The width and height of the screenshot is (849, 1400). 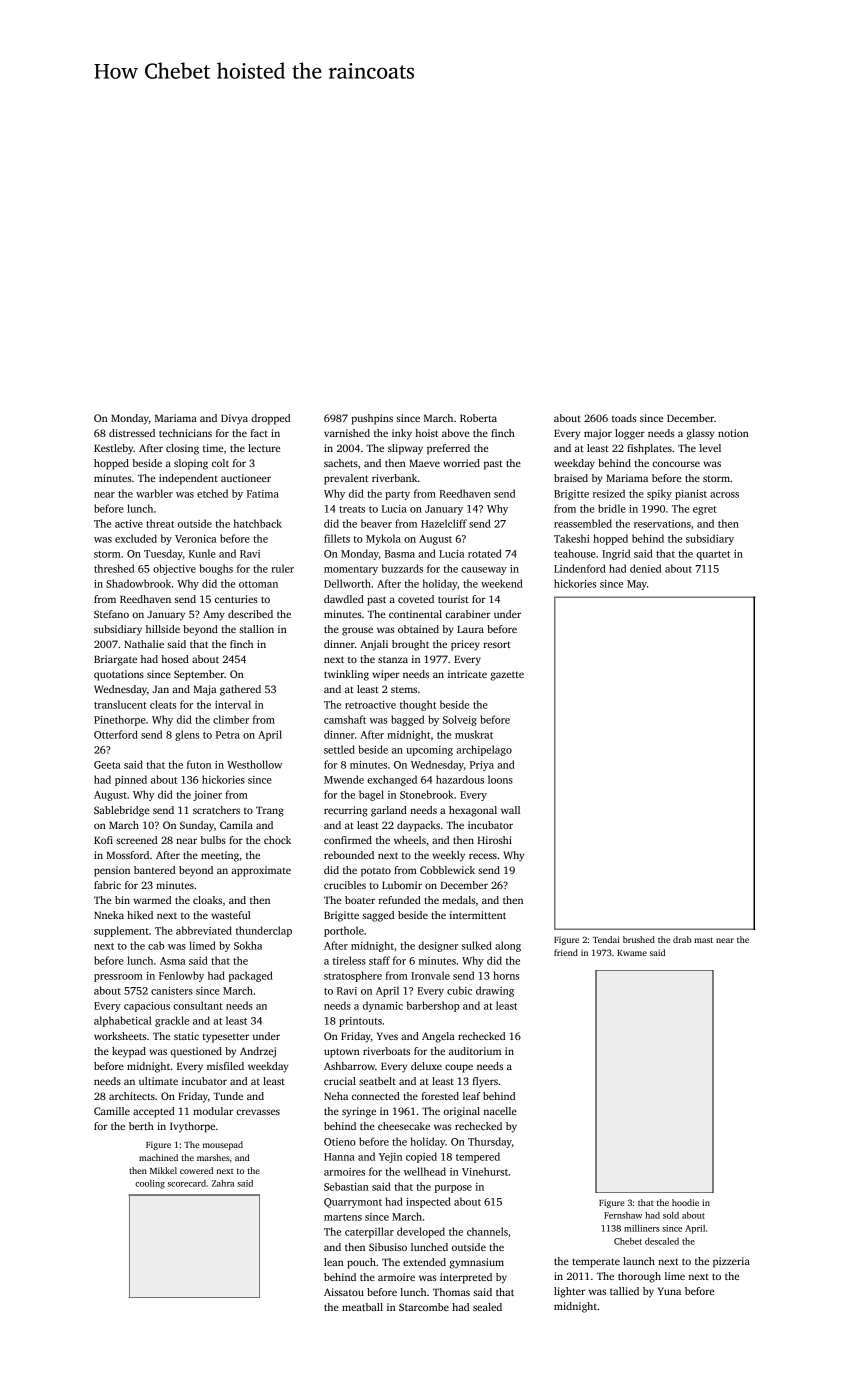 I want to click on quartet, so click(x=713, y=555).
